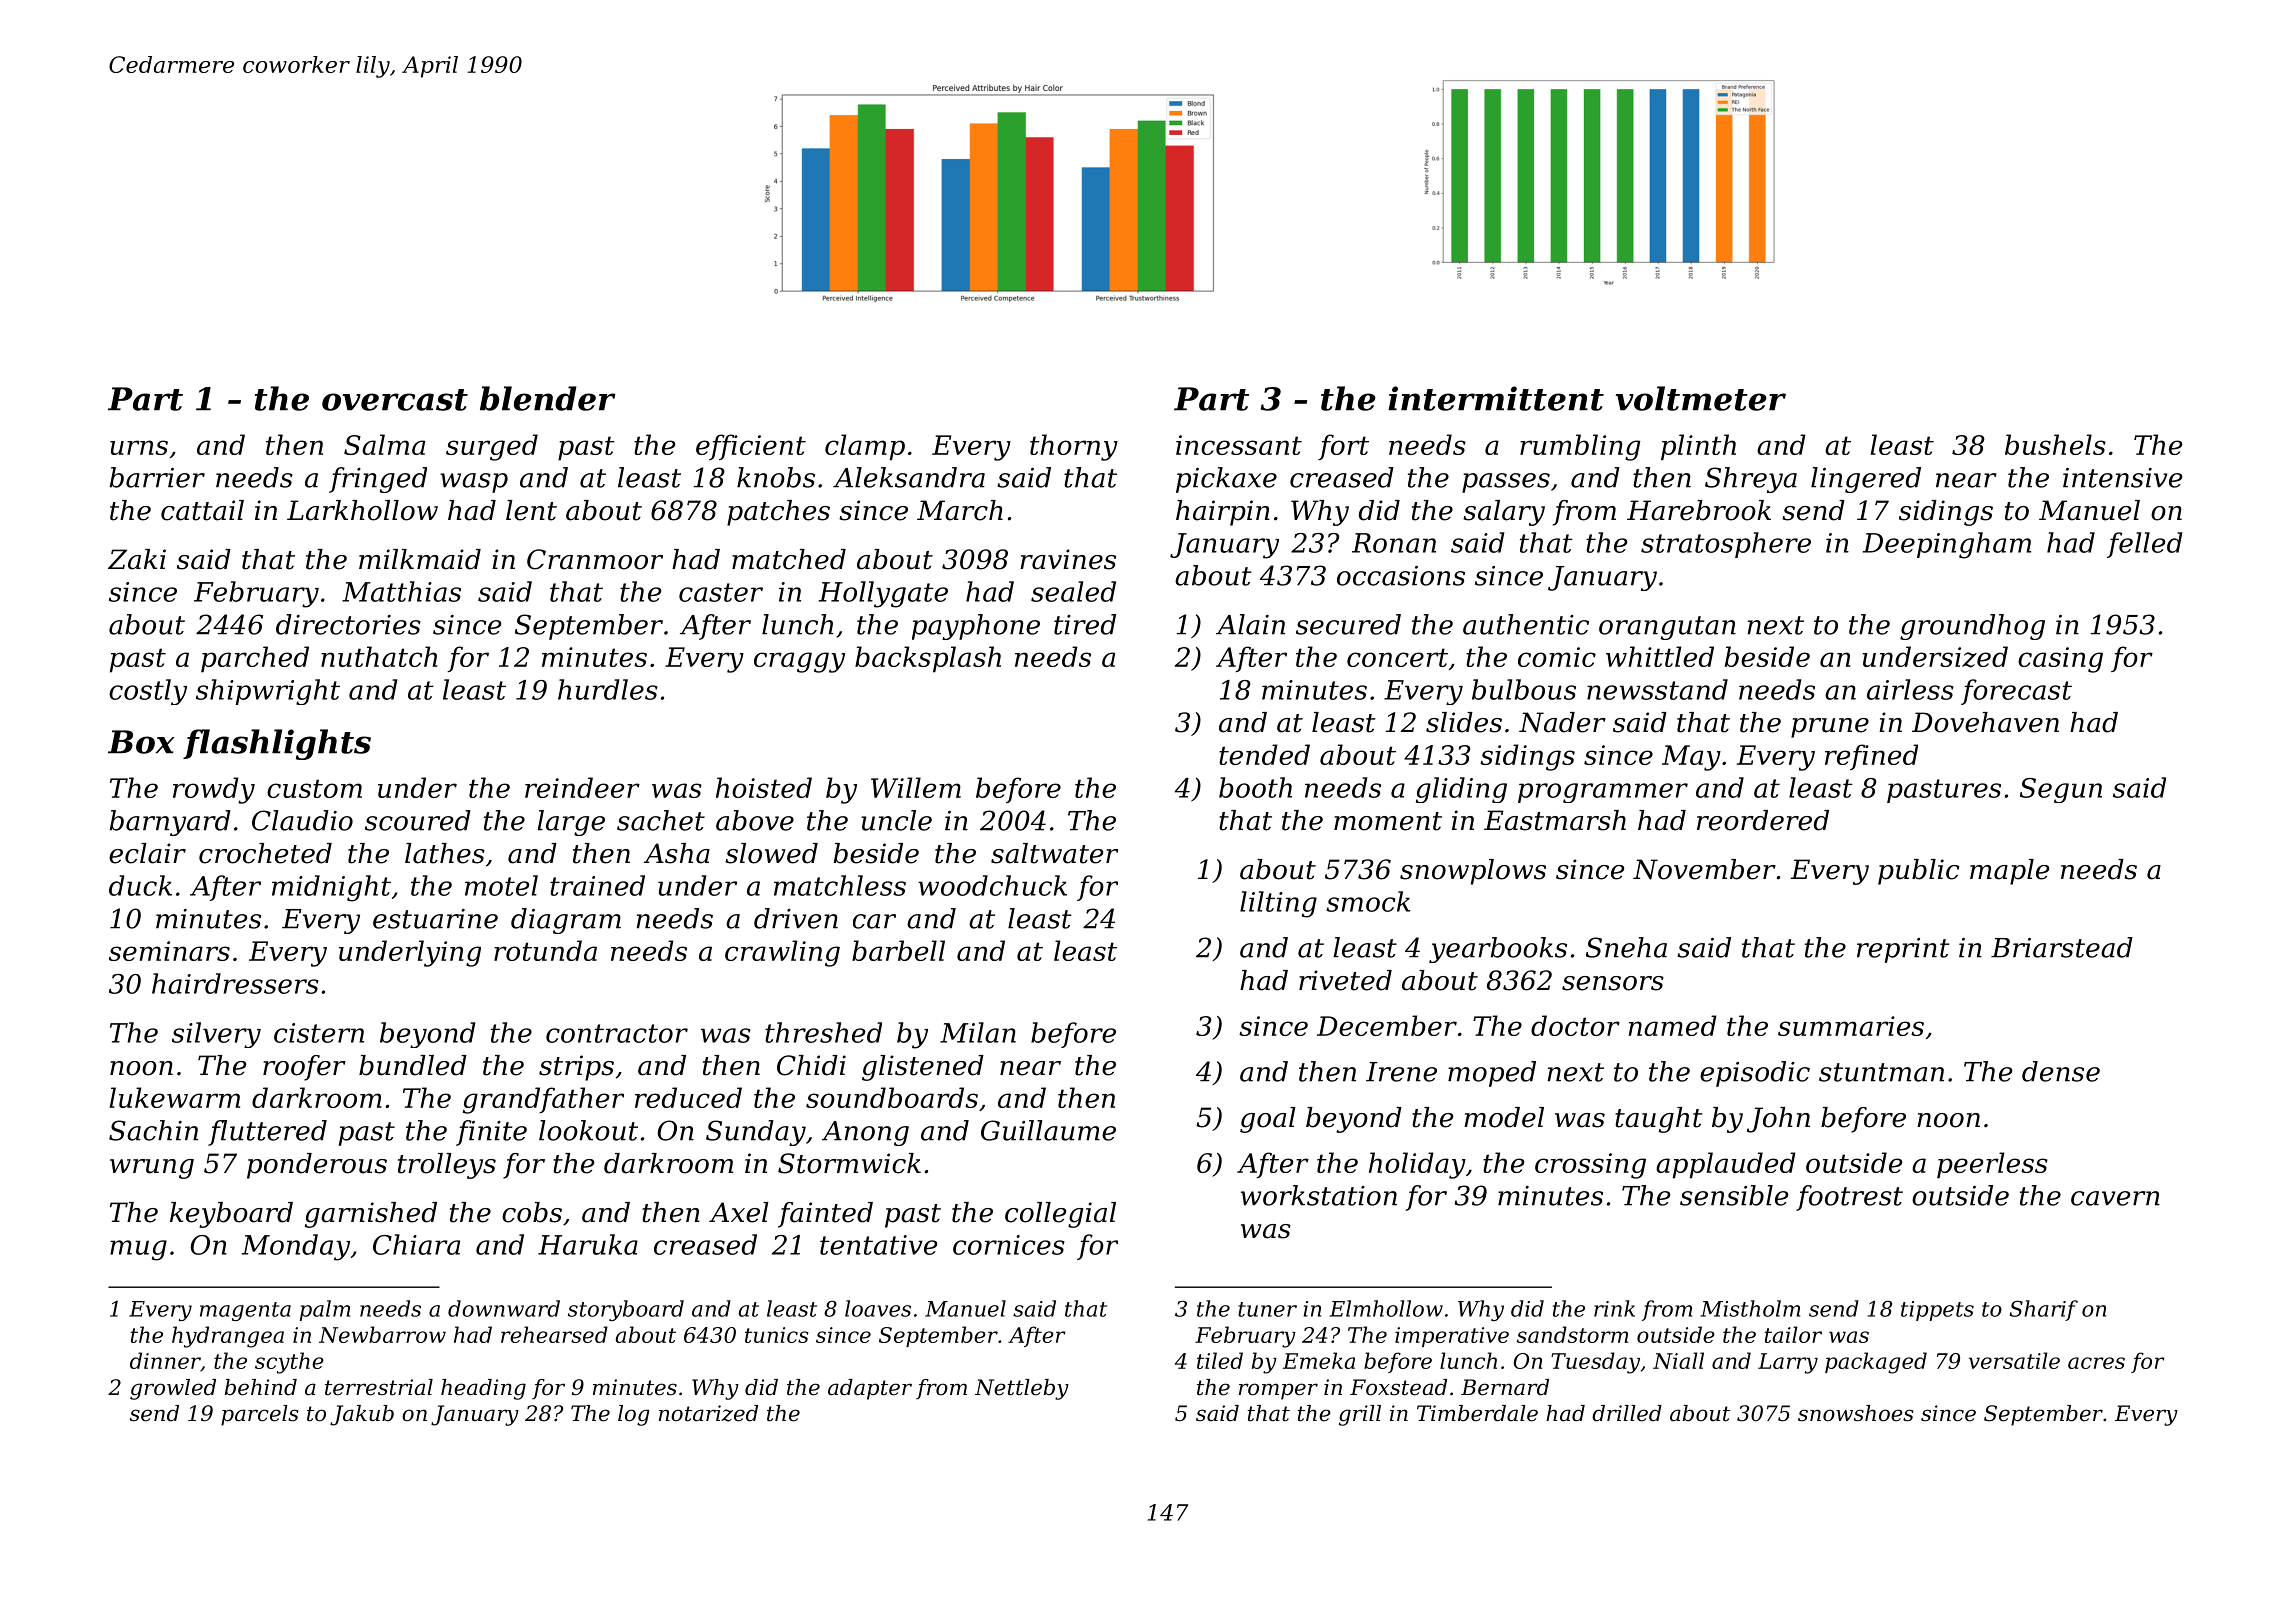 Image resolution: width=2292 pixels, height=1620 pixels. What do you see at coordinates (1496, 398) in the screenshot?
I see `intermittent` at bounding box center [1496, 398].
